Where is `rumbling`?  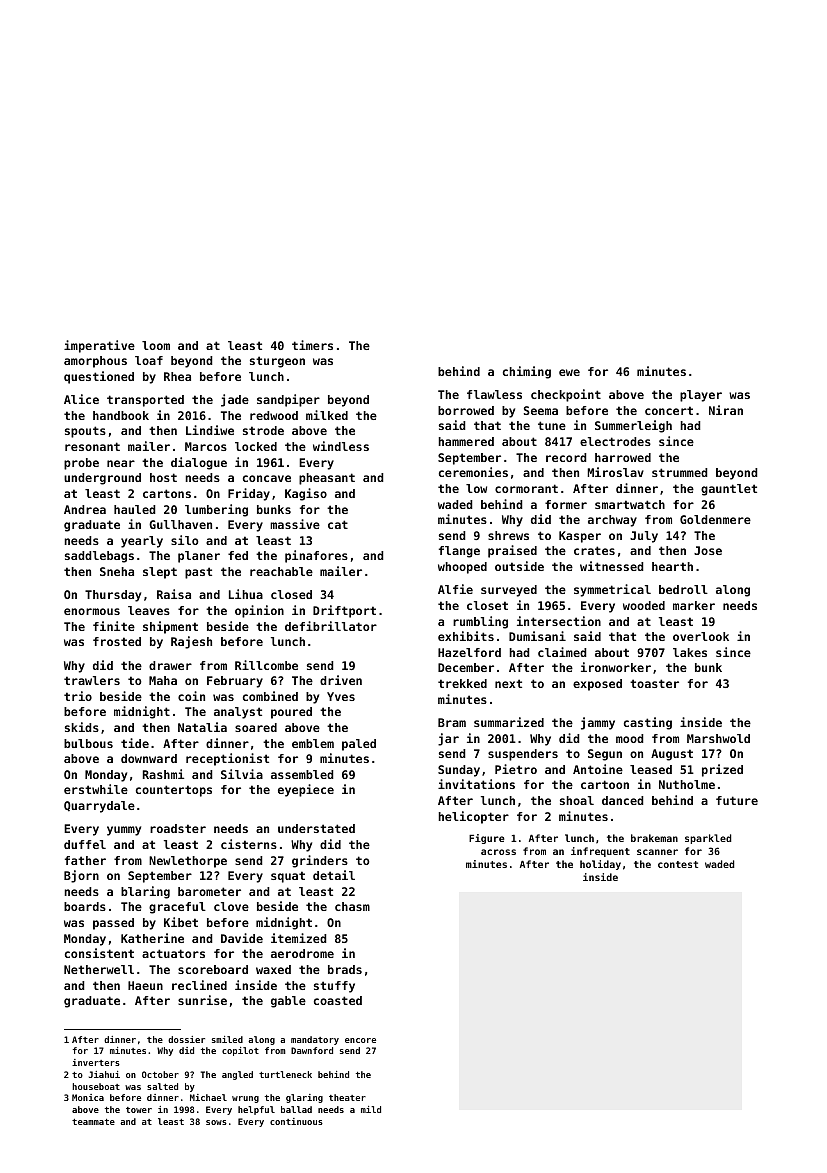
rumbling is located at coordinates (480, 622).
